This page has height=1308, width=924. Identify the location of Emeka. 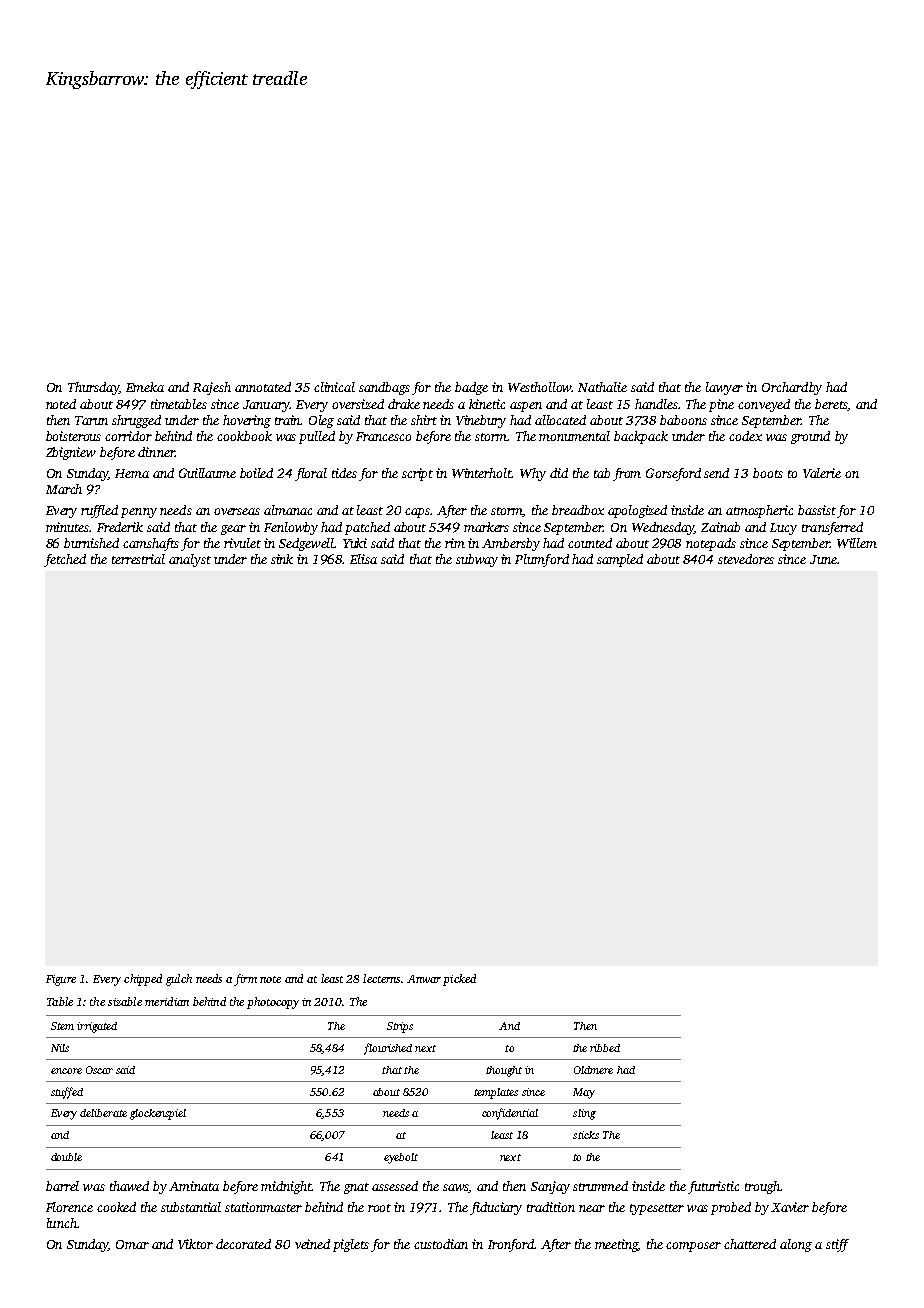
(145, 387).
